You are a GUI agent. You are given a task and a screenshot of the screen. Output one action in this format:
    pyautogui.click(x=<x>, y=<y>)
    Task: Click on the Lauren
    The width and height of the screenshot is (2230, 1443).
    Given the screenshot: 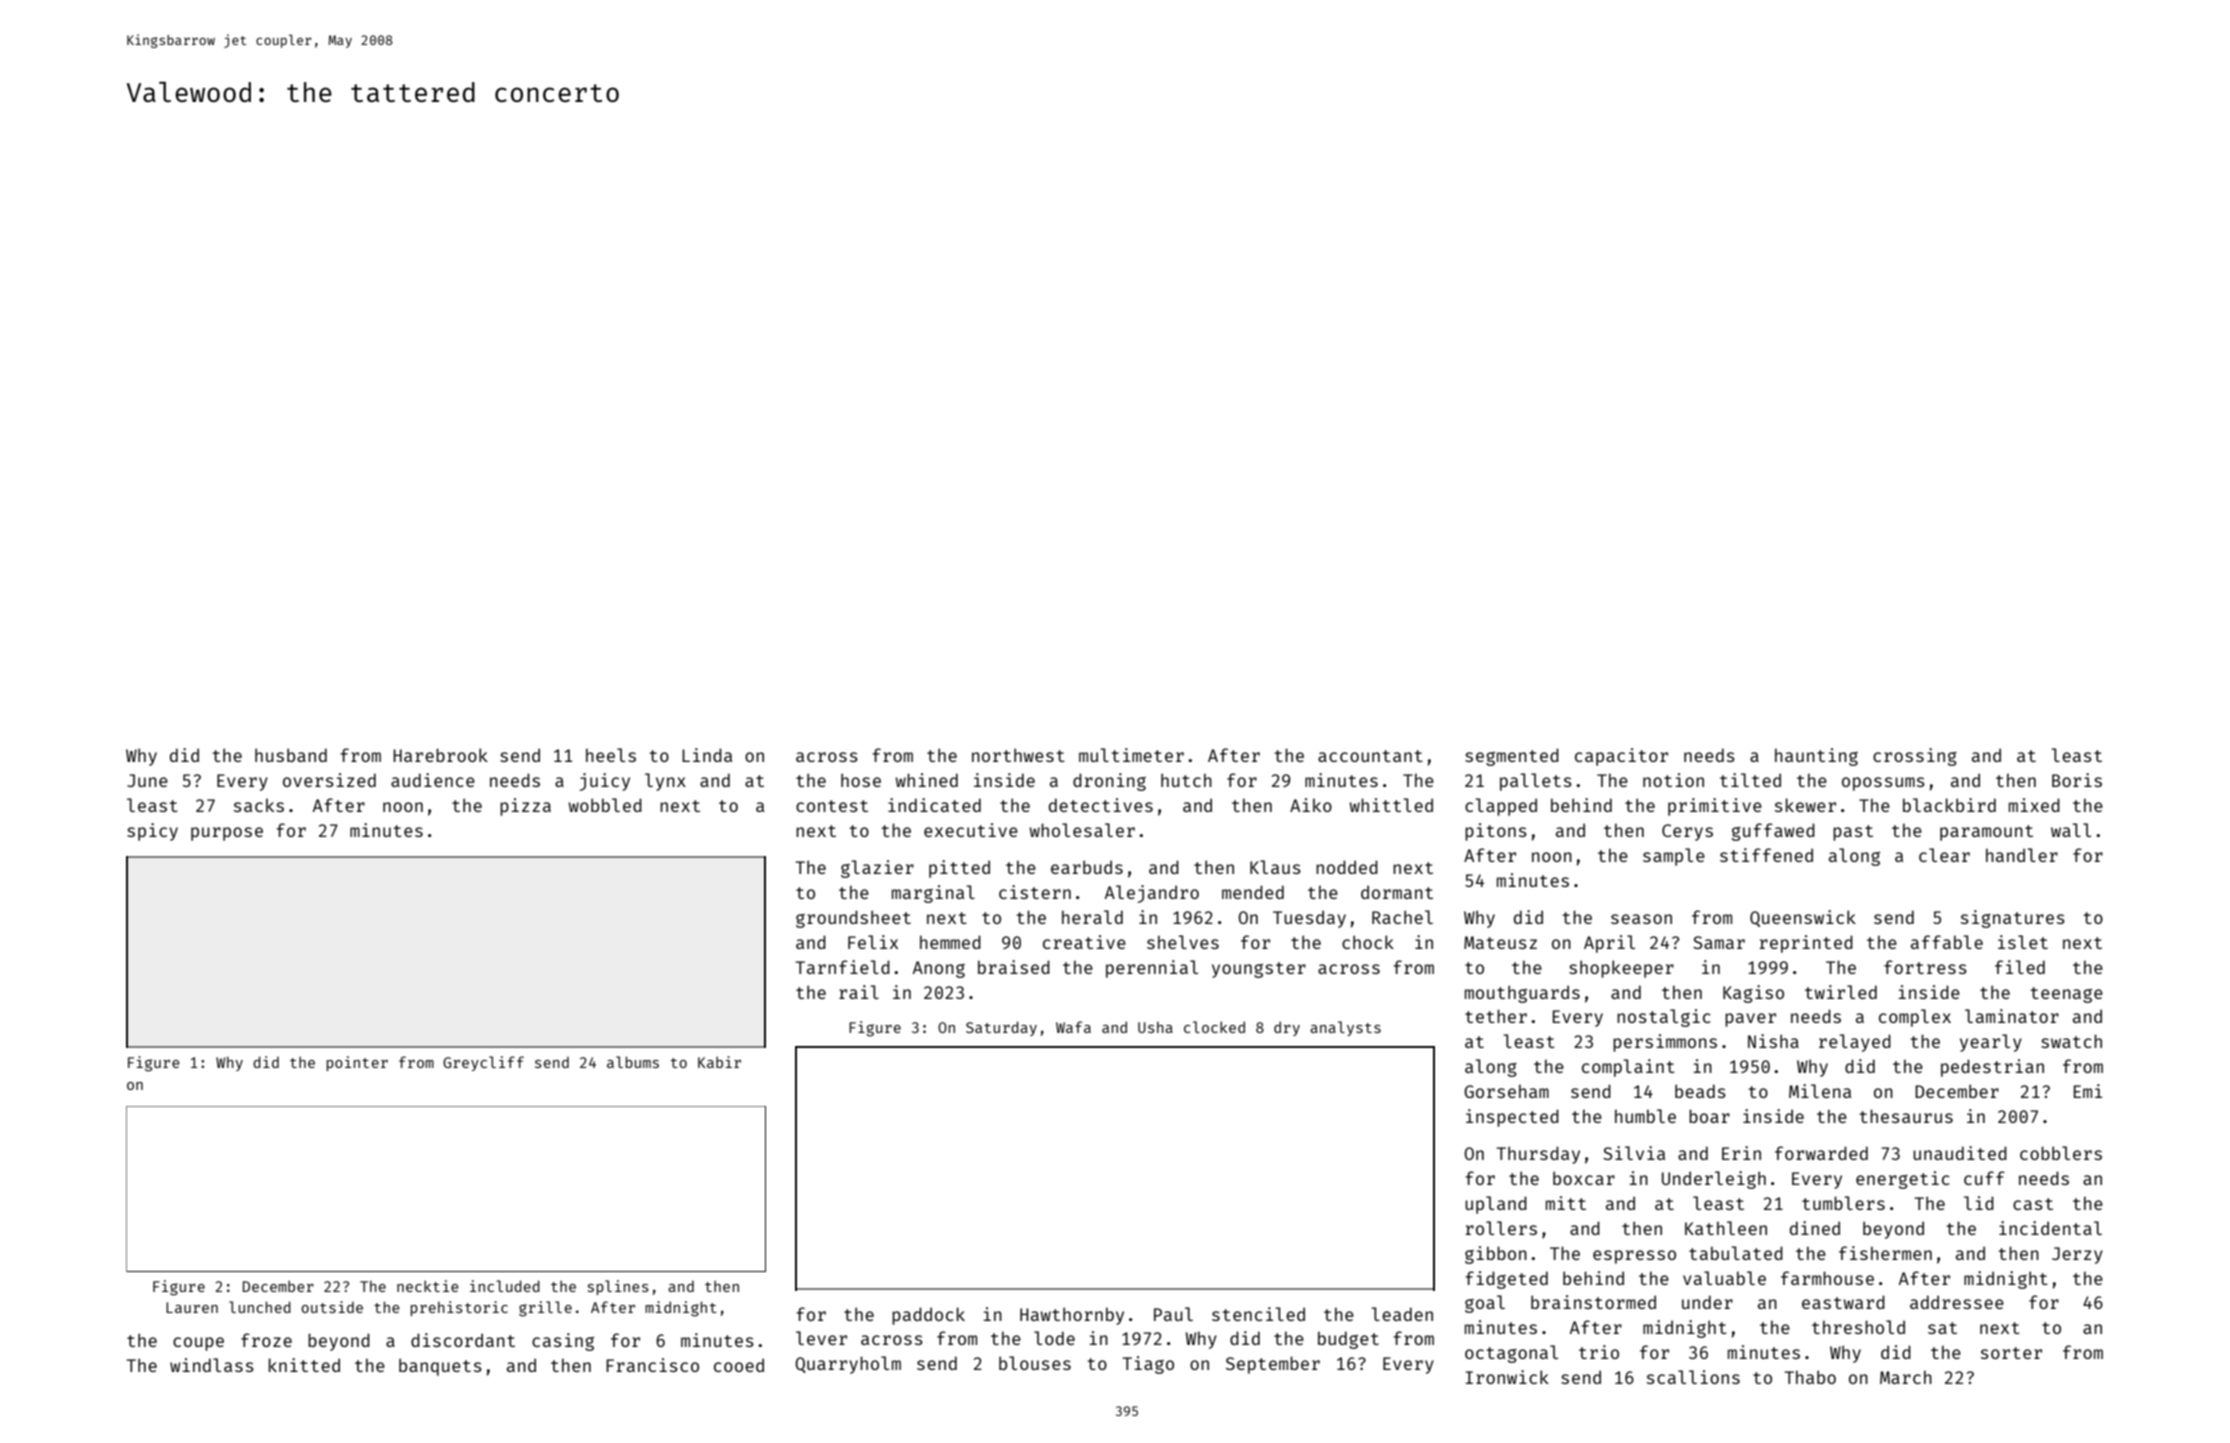 What is the action you would take?
    pyautogui.click(x=192, y=1307)
